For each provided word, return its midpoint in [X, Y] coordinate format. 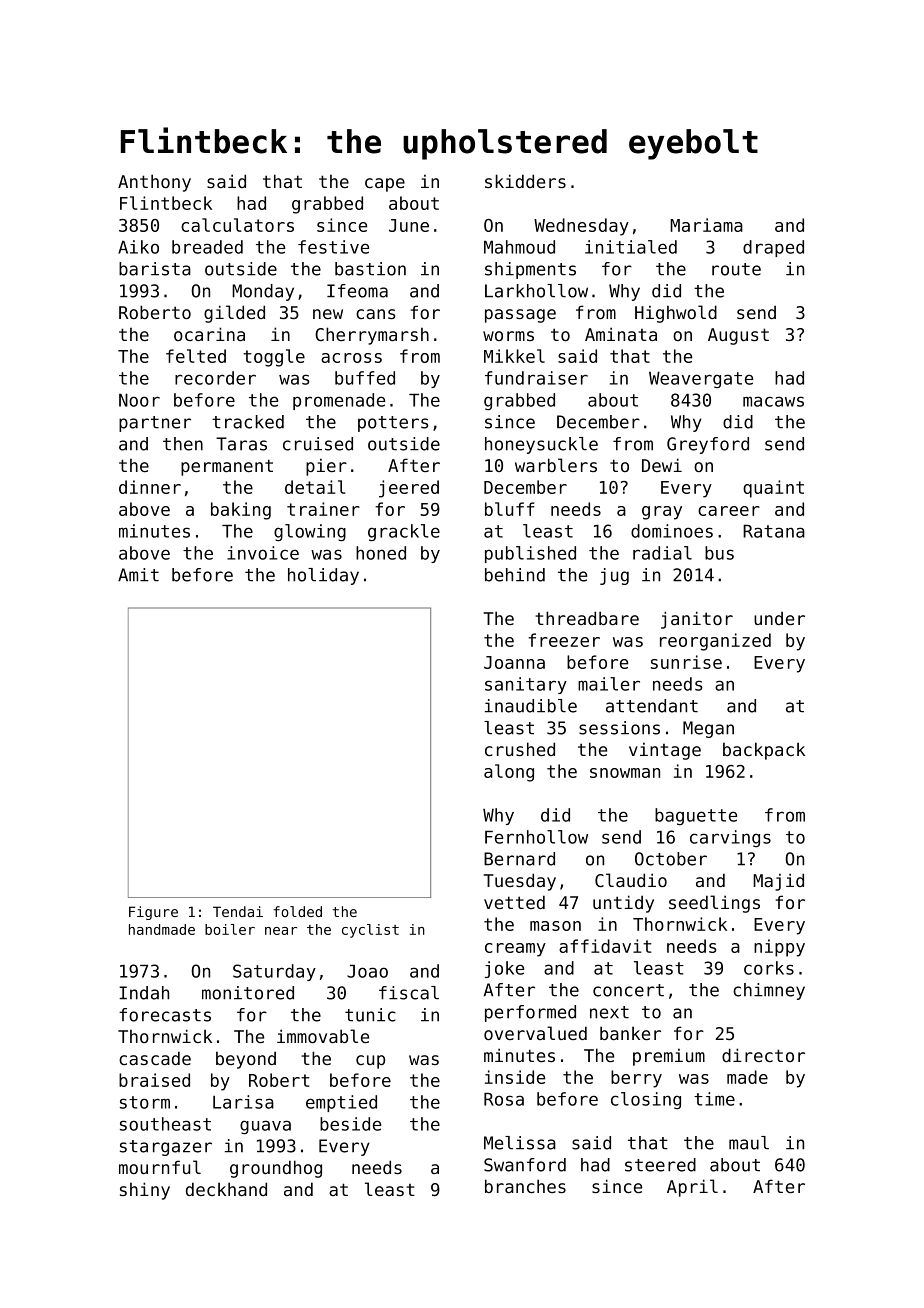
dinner [150, 487]
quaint [773, 489]
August [738, 336]
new [328, 314]
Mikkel [514, 356]
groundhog [276, 1169]
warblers [556, 465]
